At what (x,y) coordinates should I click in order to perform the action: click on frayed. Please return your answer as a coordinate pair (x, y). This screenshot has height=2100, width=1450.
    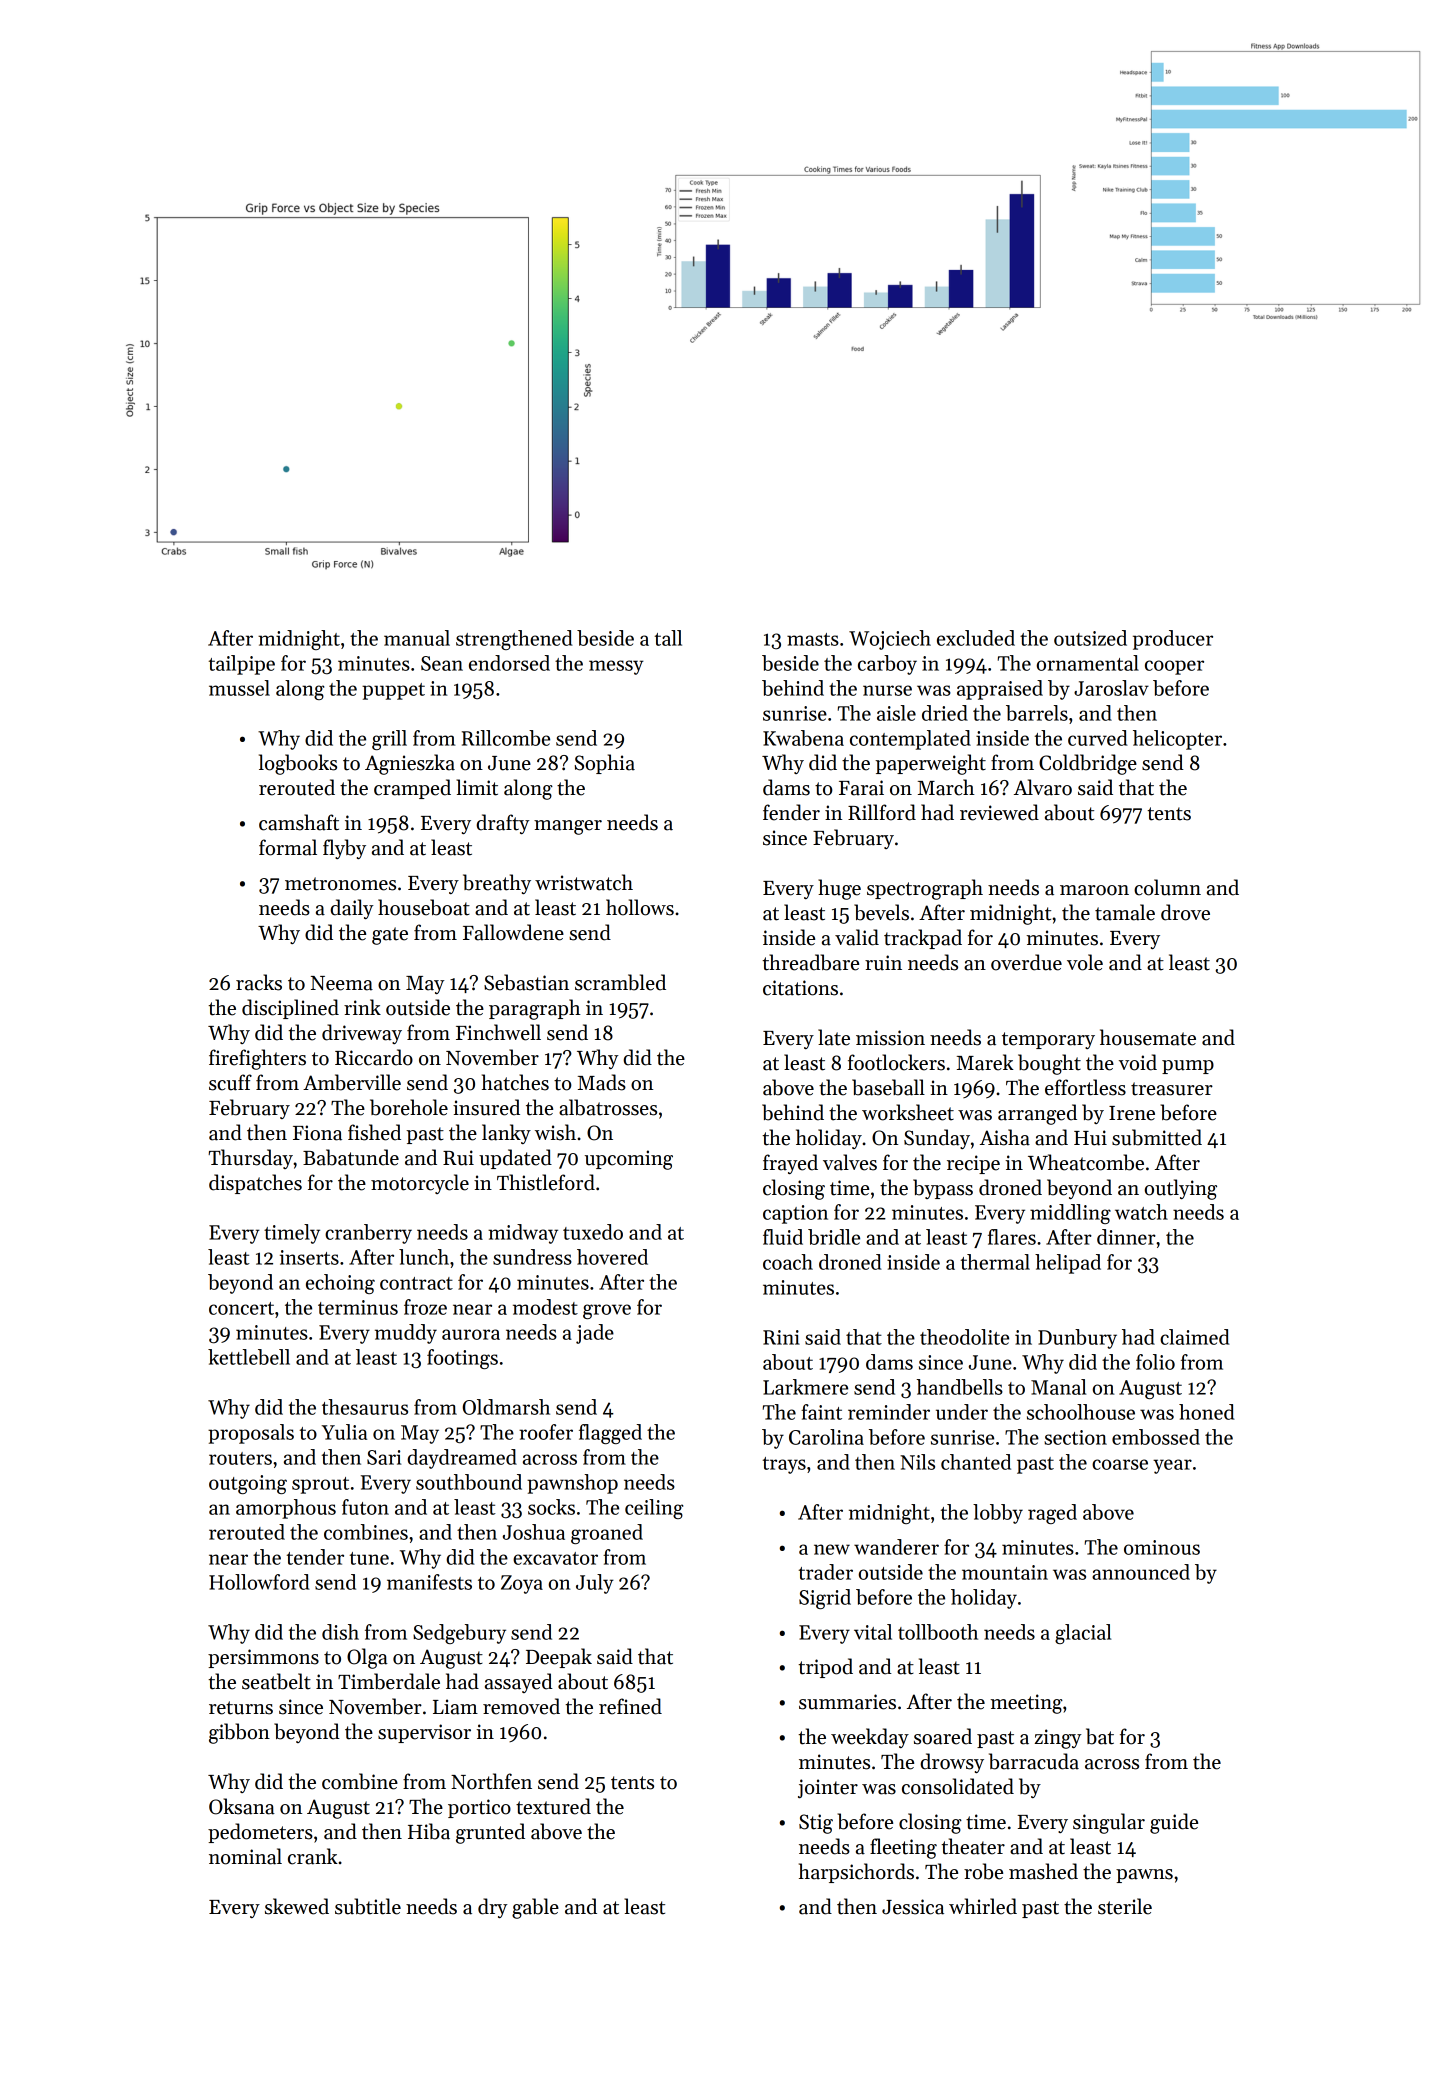
    Looking at the image, I should click on (790, 1164).
